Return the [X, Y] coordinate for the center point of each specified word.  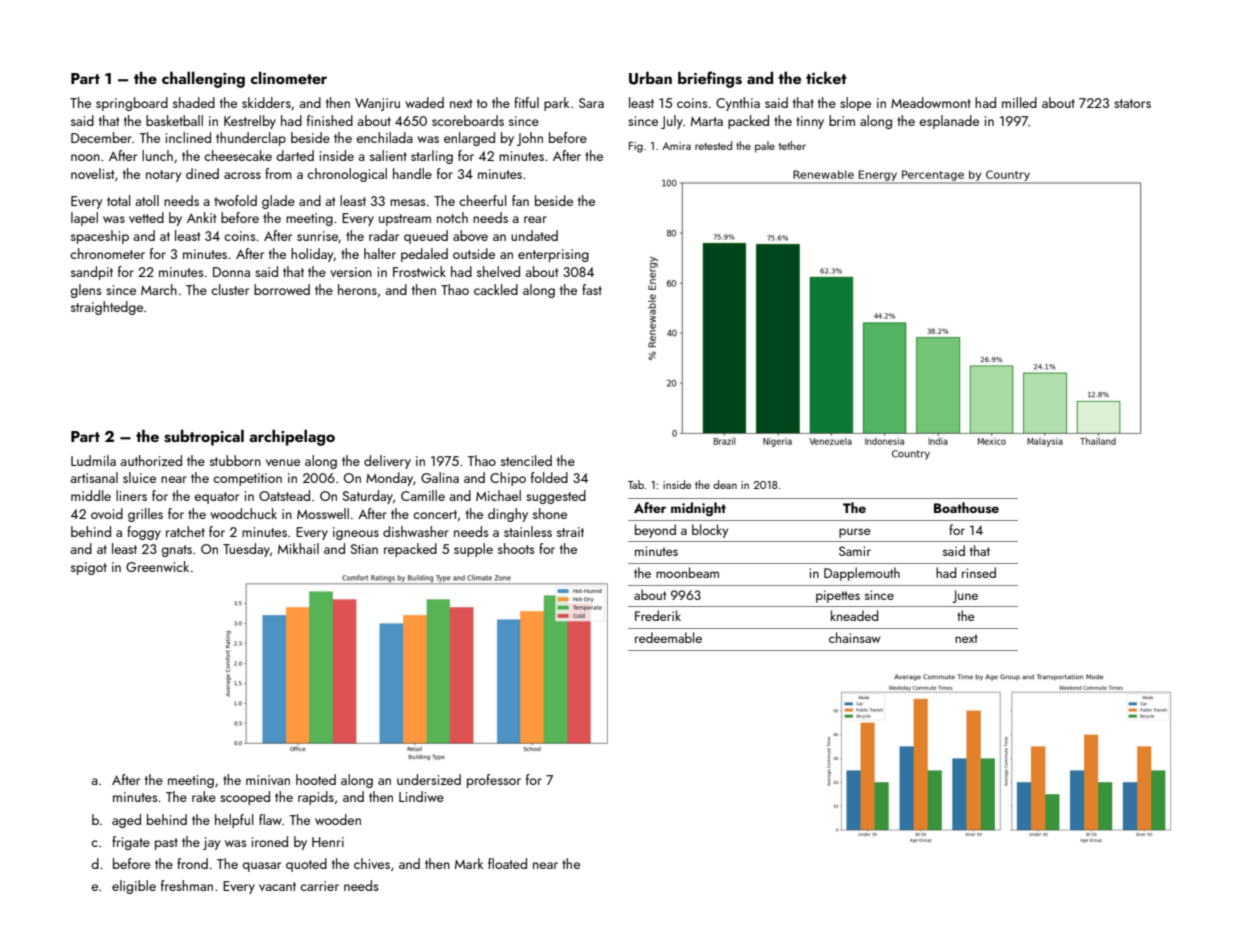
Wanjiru [377, 104]
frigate [131, 843]
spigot [89, 568]
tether [792, 145]
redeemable [668, 637]
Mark [469, 863]
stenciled [526, 460]
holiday [312, 255]
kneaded [854, 615]
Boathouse [966, 507]
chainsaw [855, 637]
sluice [139, 477]
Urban [650, 78]
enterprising [553, 255]
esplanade [949, 122]
